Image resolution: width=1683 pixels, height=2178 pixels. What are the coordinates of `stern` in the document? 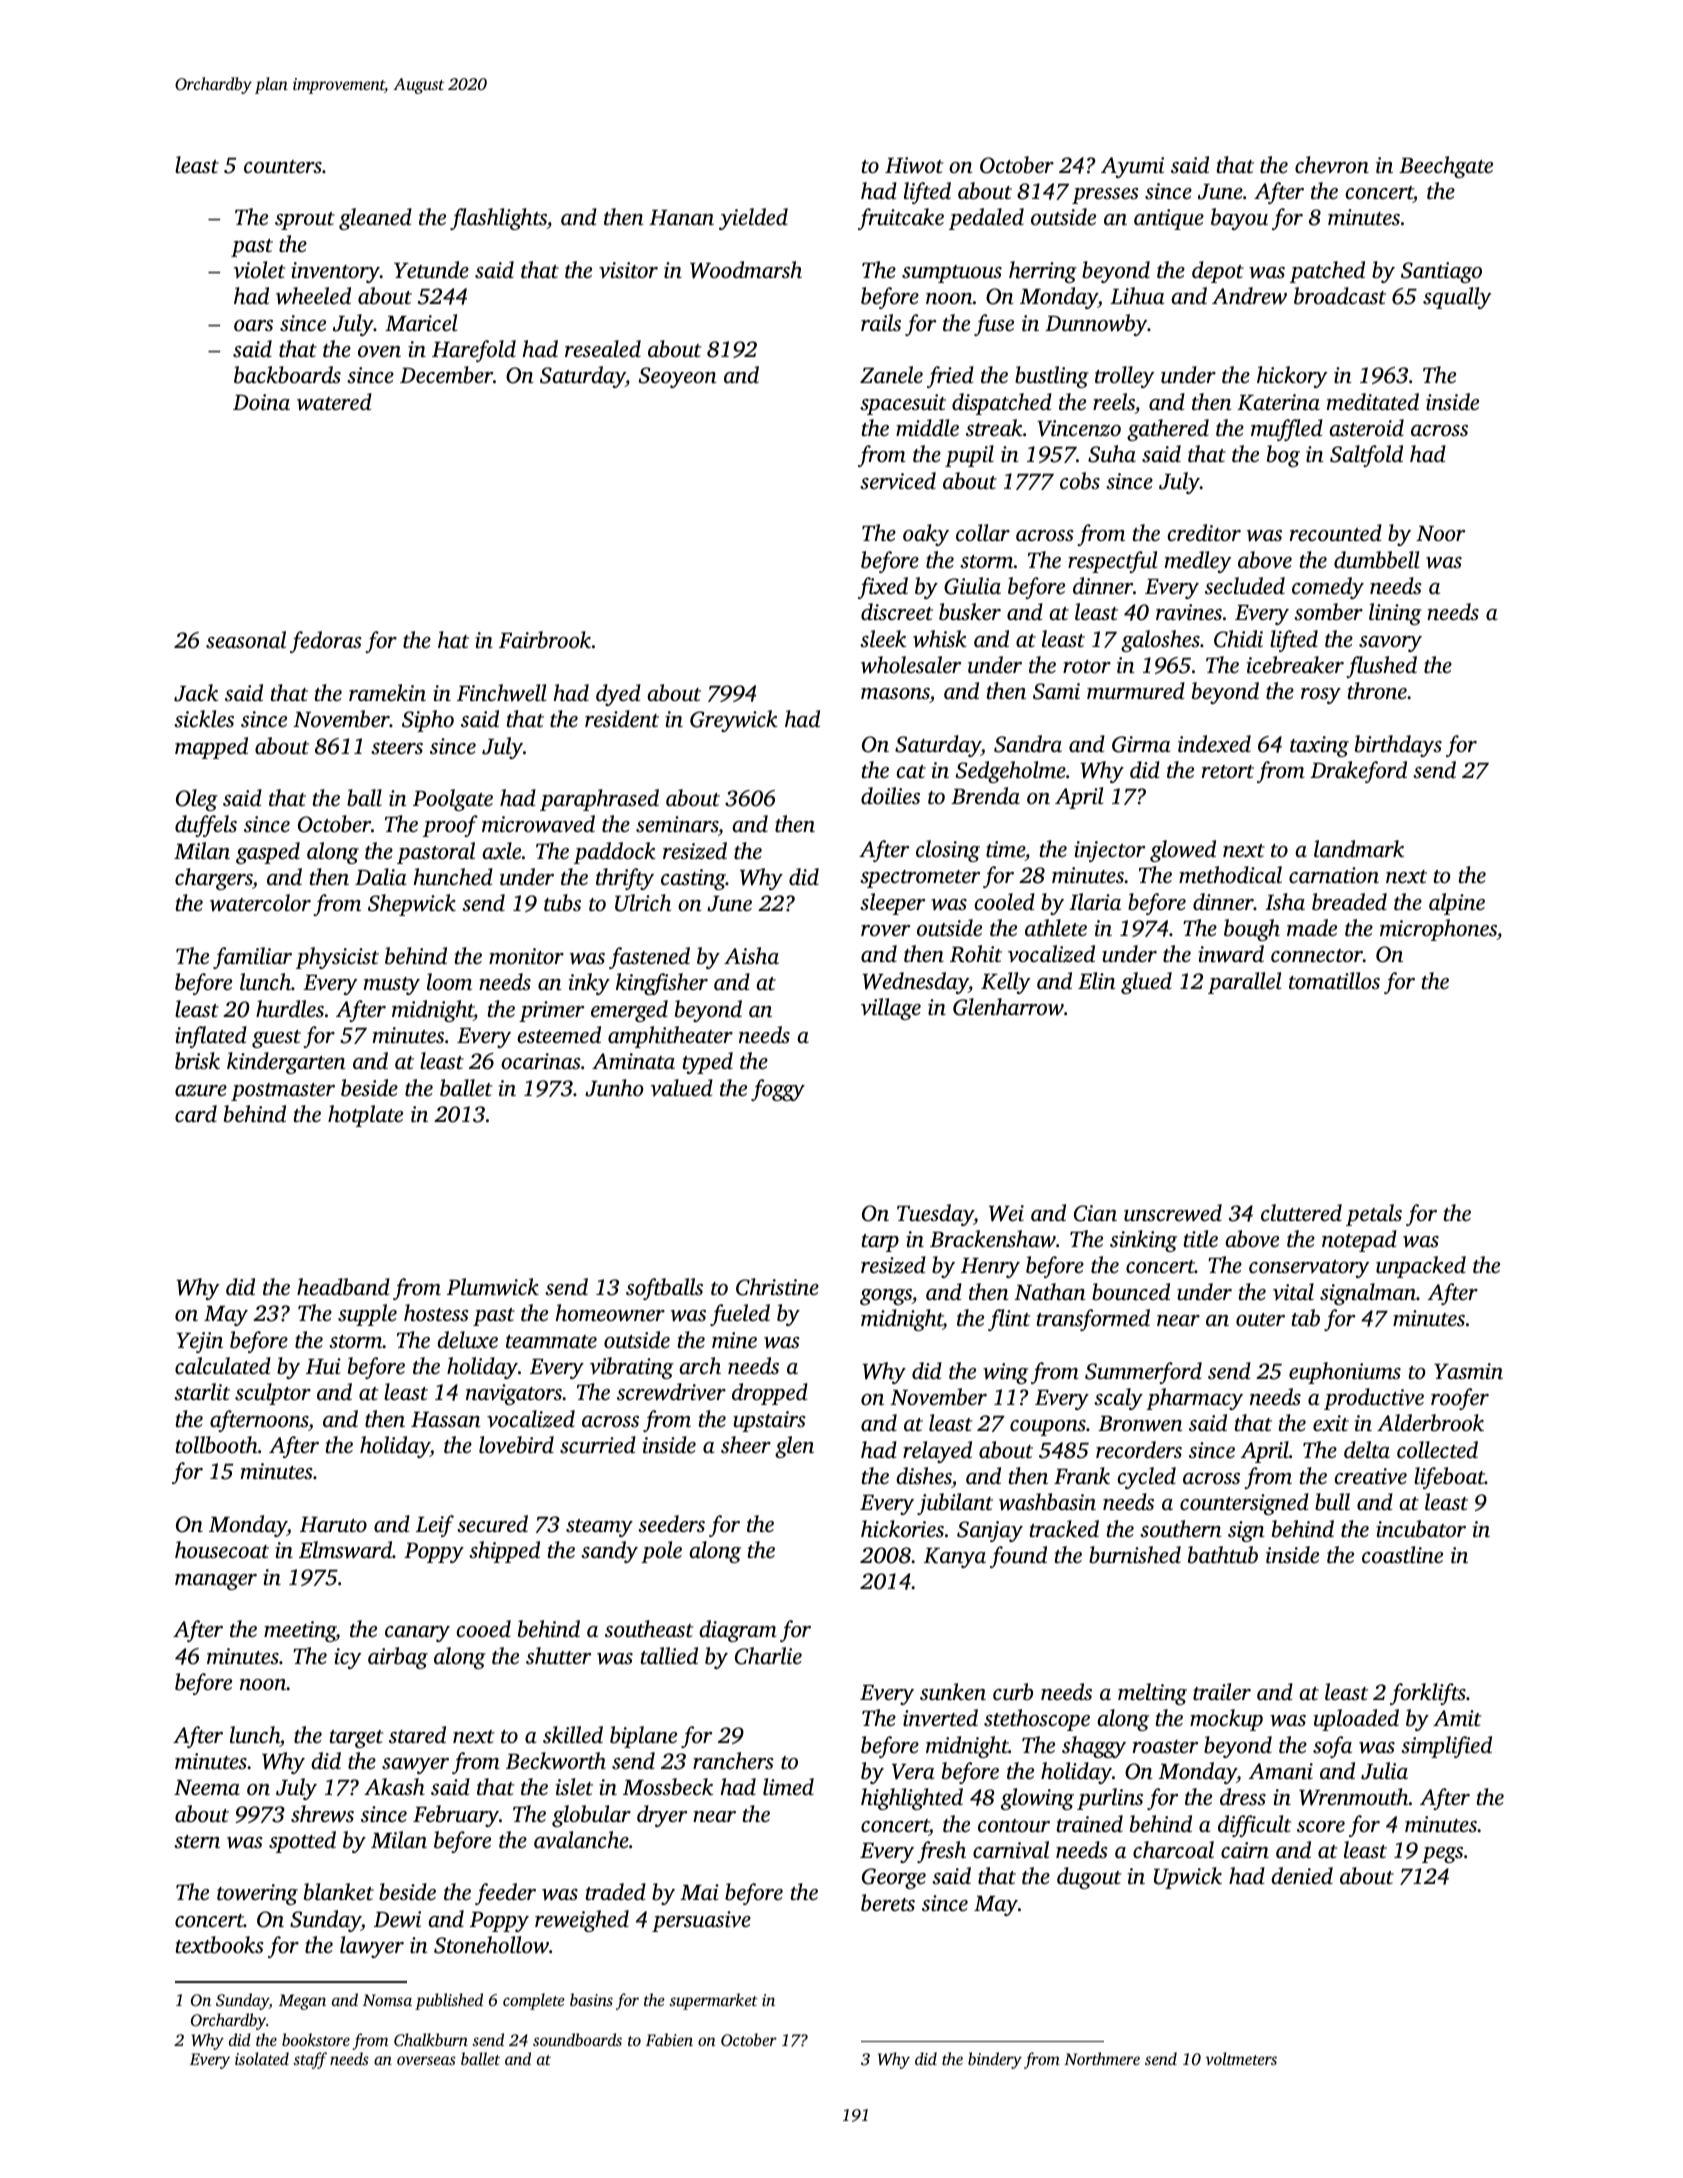 It's located at (197, 1841).
